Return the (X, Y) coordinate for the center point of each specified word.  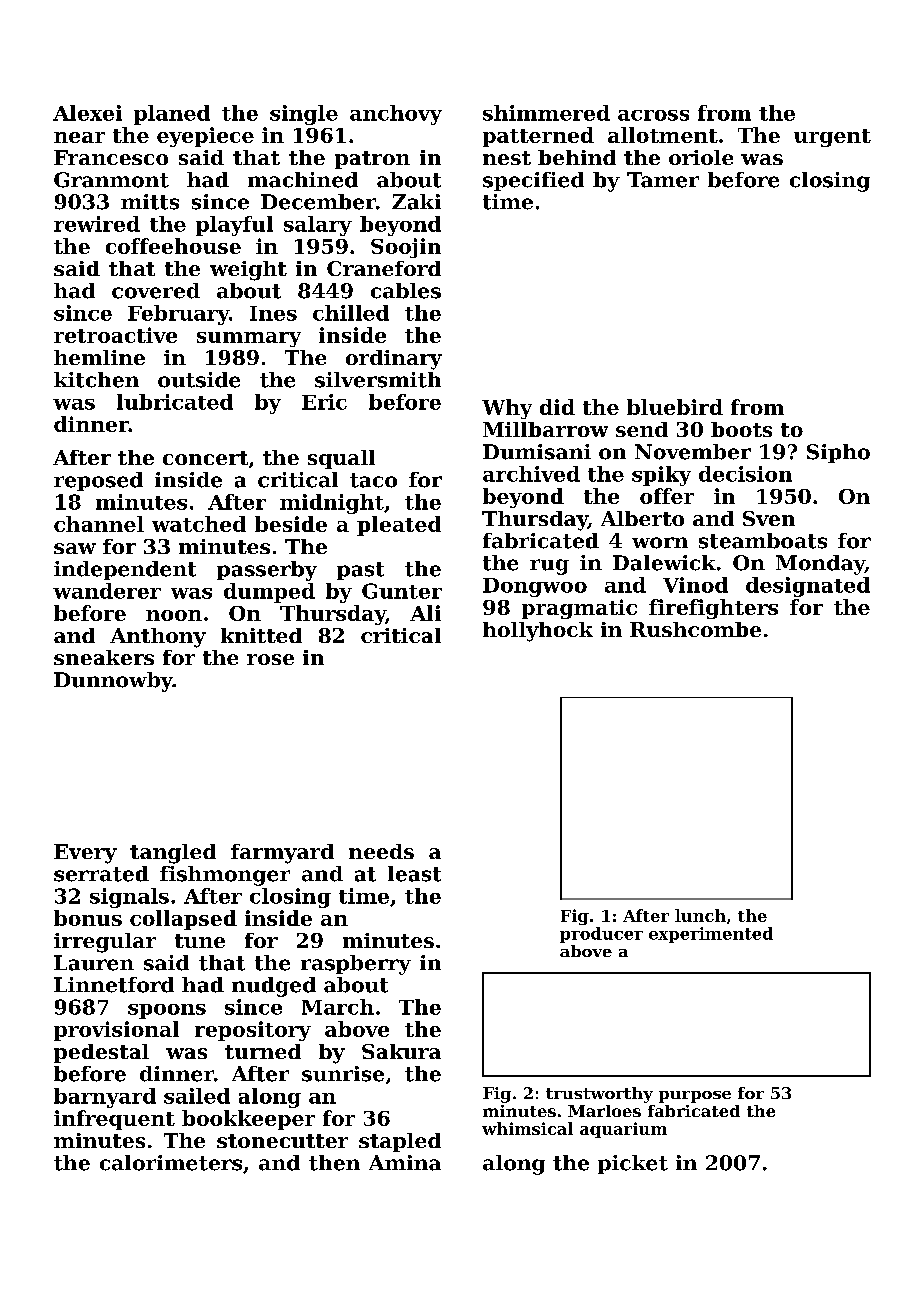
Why (507, 409)
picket (633, 1164)
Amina (405, 1163)
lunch (700, 915)
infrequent (114, 1120)
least (414, 874)
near (79, 137)
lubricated (175, 402)
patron (372, 160)
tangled (173, 854)
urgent (832, 138)
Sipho (838, 453)
